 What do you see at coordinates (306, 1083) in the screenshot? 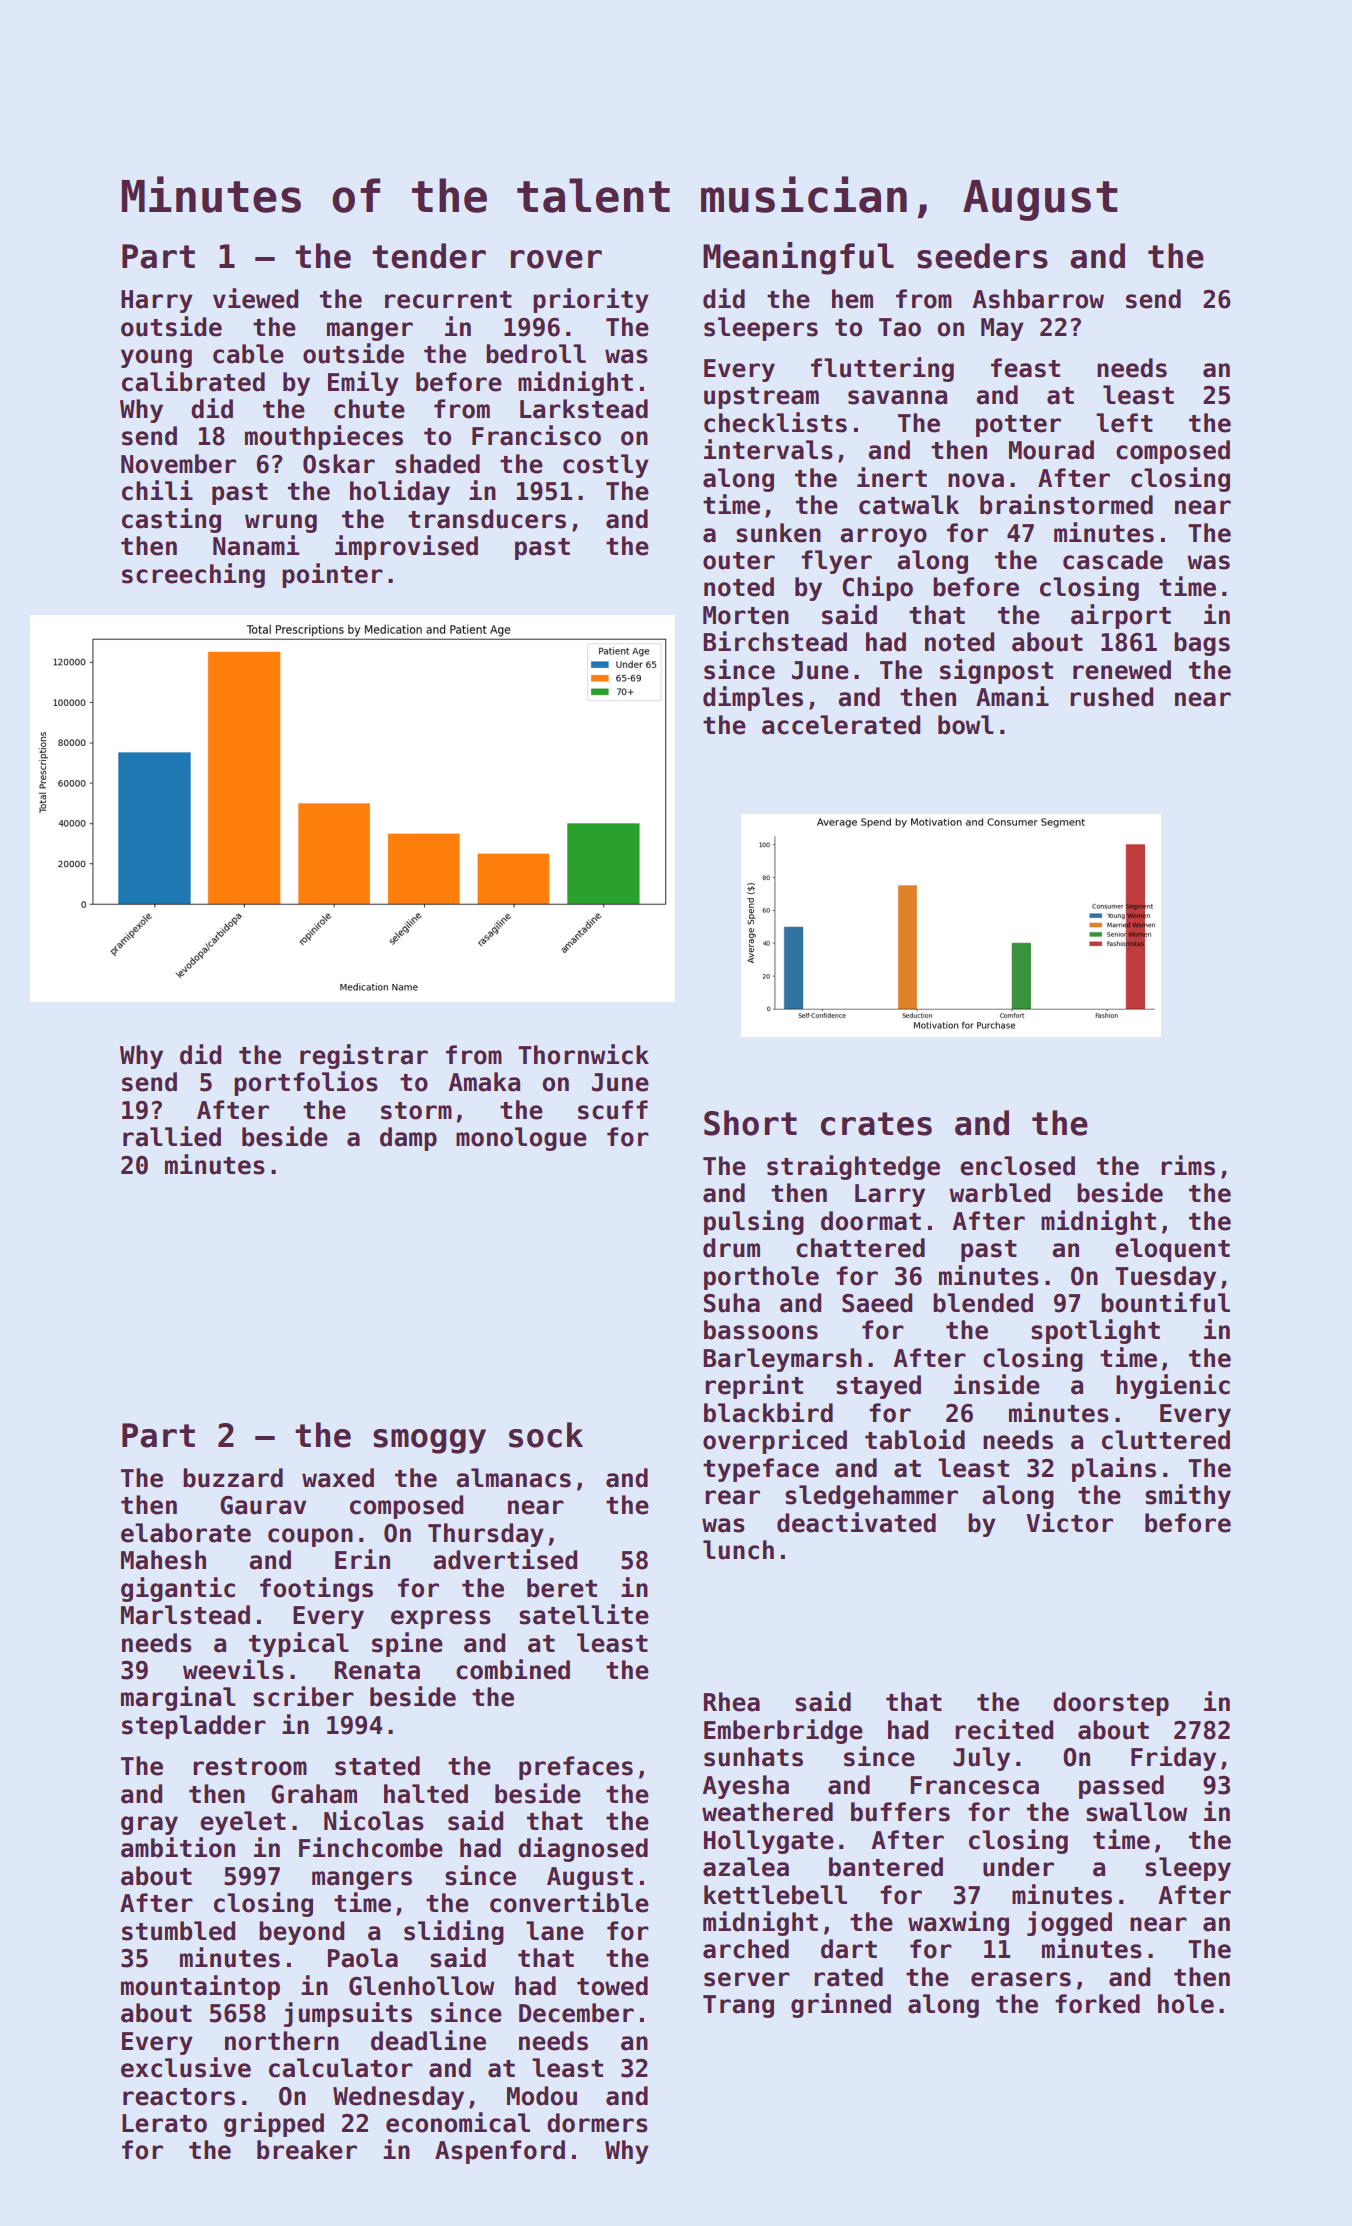
I see `portfolios` at bounding box center [306, 1083].
